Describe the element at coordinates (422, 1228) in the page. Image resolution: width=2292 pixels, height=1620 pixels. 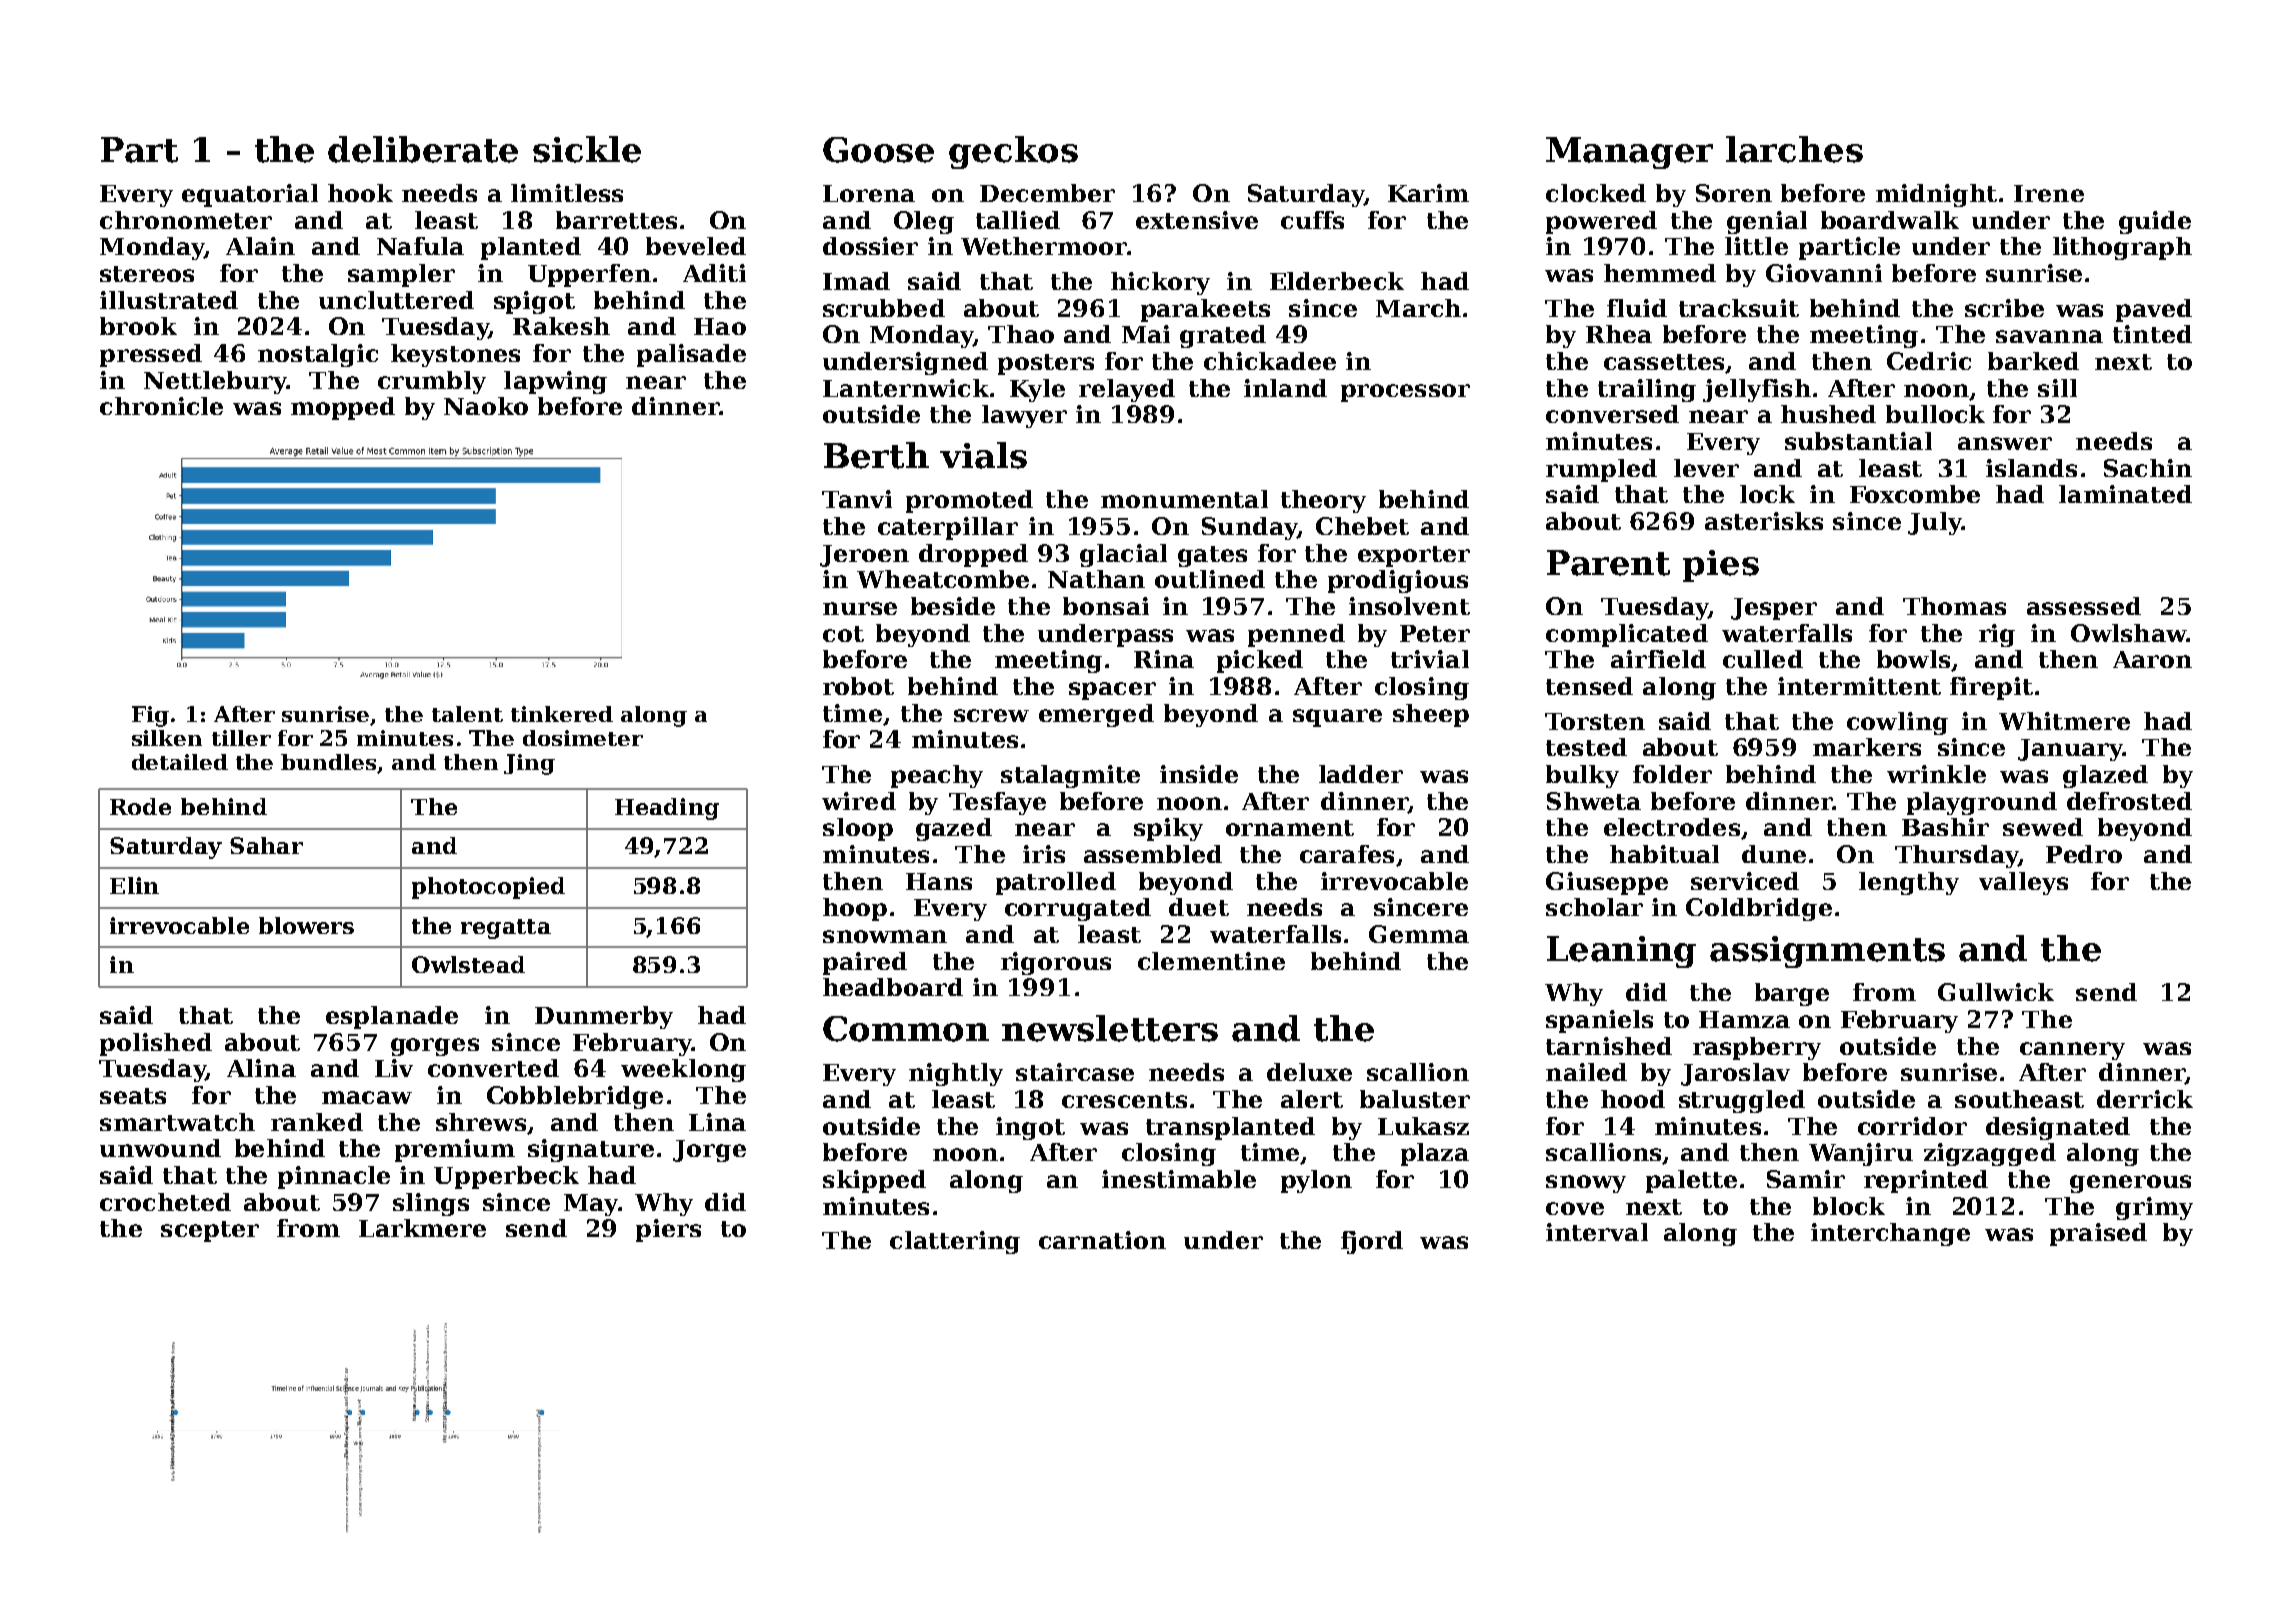
I see `Larkmere` at that location.
